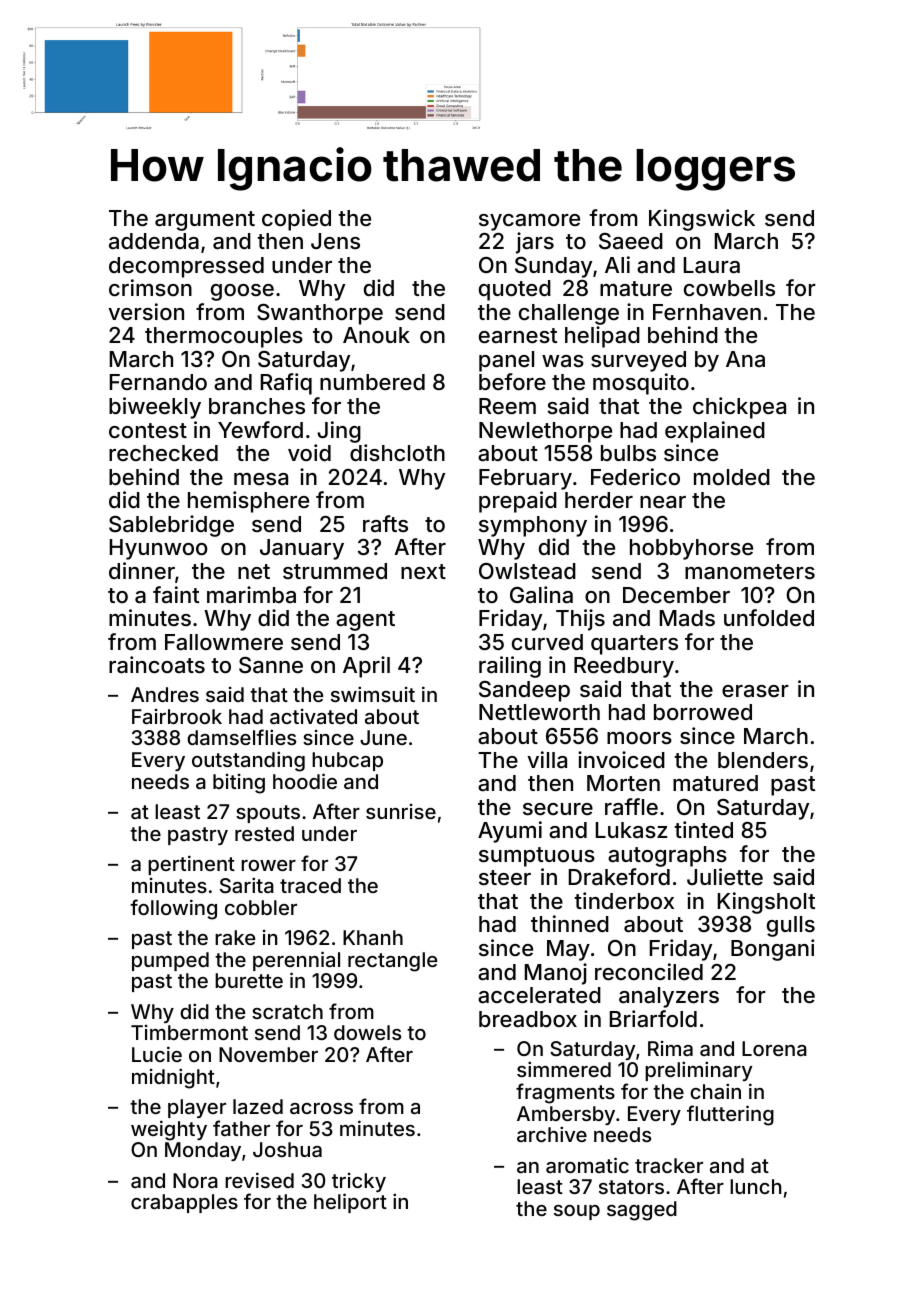  Describe the element at coordinates (171, 526) in the page. I see `Sablebridge` at that location.
